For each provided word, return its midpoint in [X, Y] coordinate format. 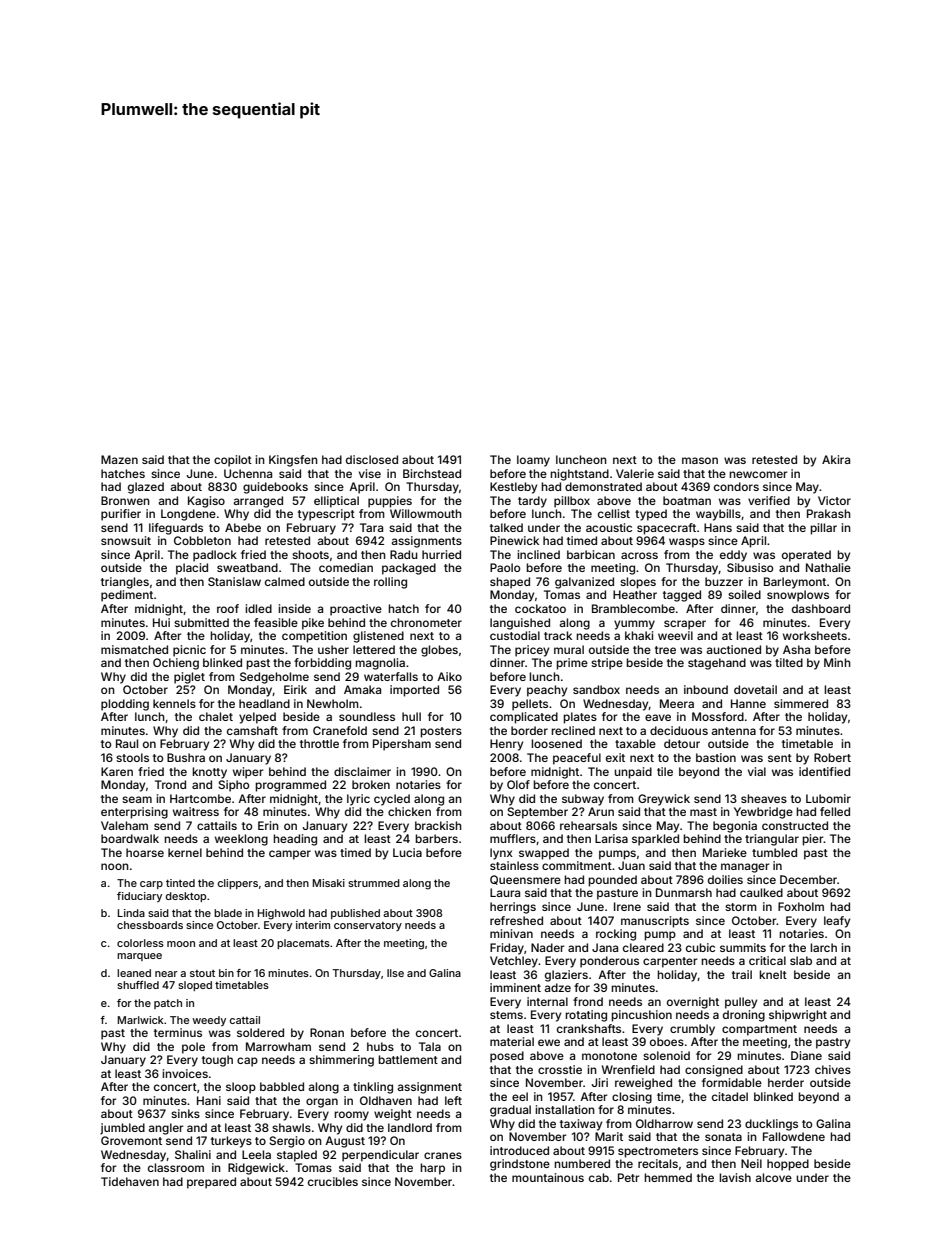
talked [506, 527]
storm [741, 907]
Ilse [395, 973]
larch [823, 947]
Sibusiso [750, 567]
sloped [195, 986]
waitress [196, 811]
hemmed [668, 1177]
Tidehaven [130, 1181]
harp [432, 1169]
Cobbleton [202, 540]
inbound [706, 689]
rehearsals [588, 825]
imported [414, 691]
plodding [125, 705]
